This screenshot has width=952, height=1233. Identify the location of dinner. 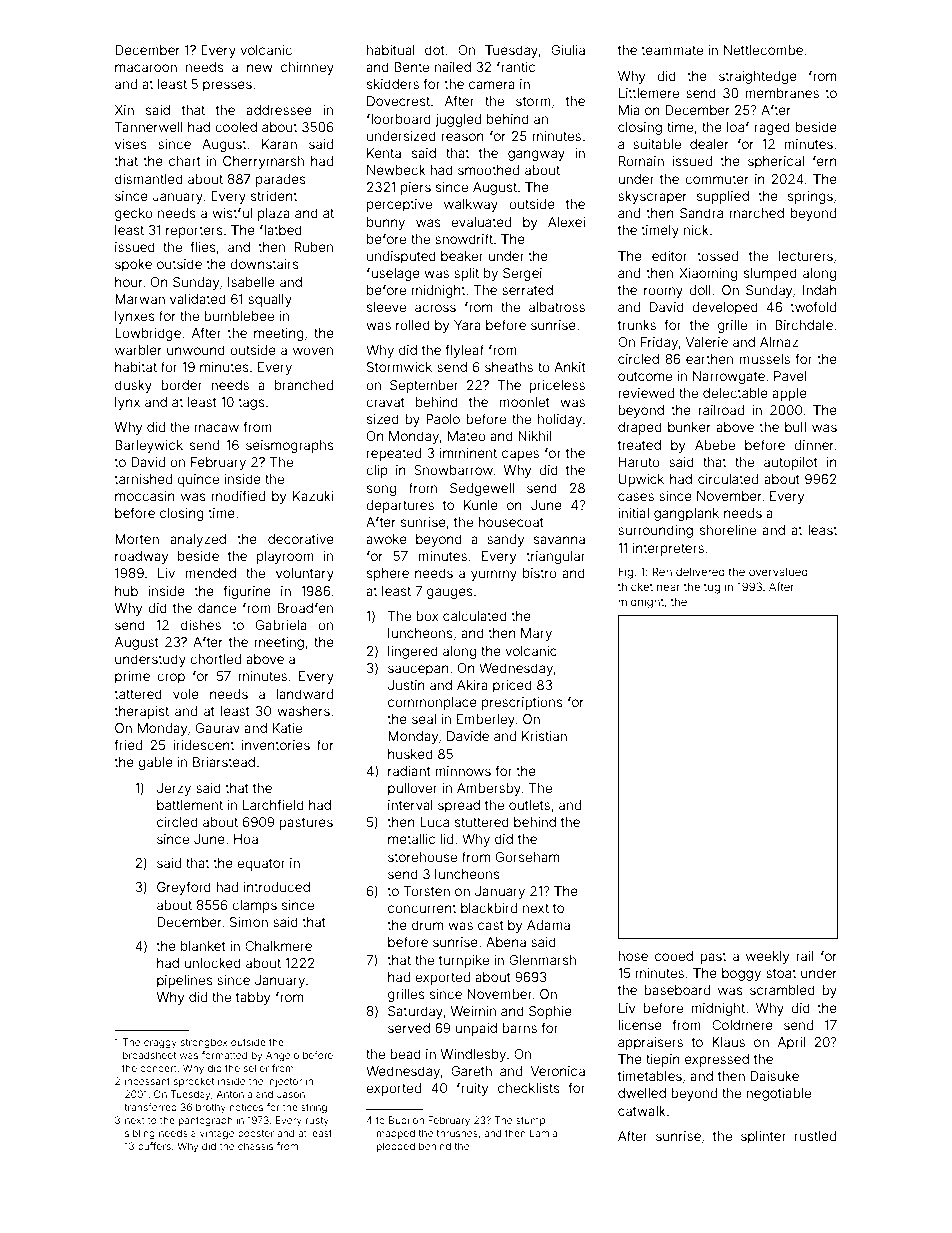
(814, 445).
